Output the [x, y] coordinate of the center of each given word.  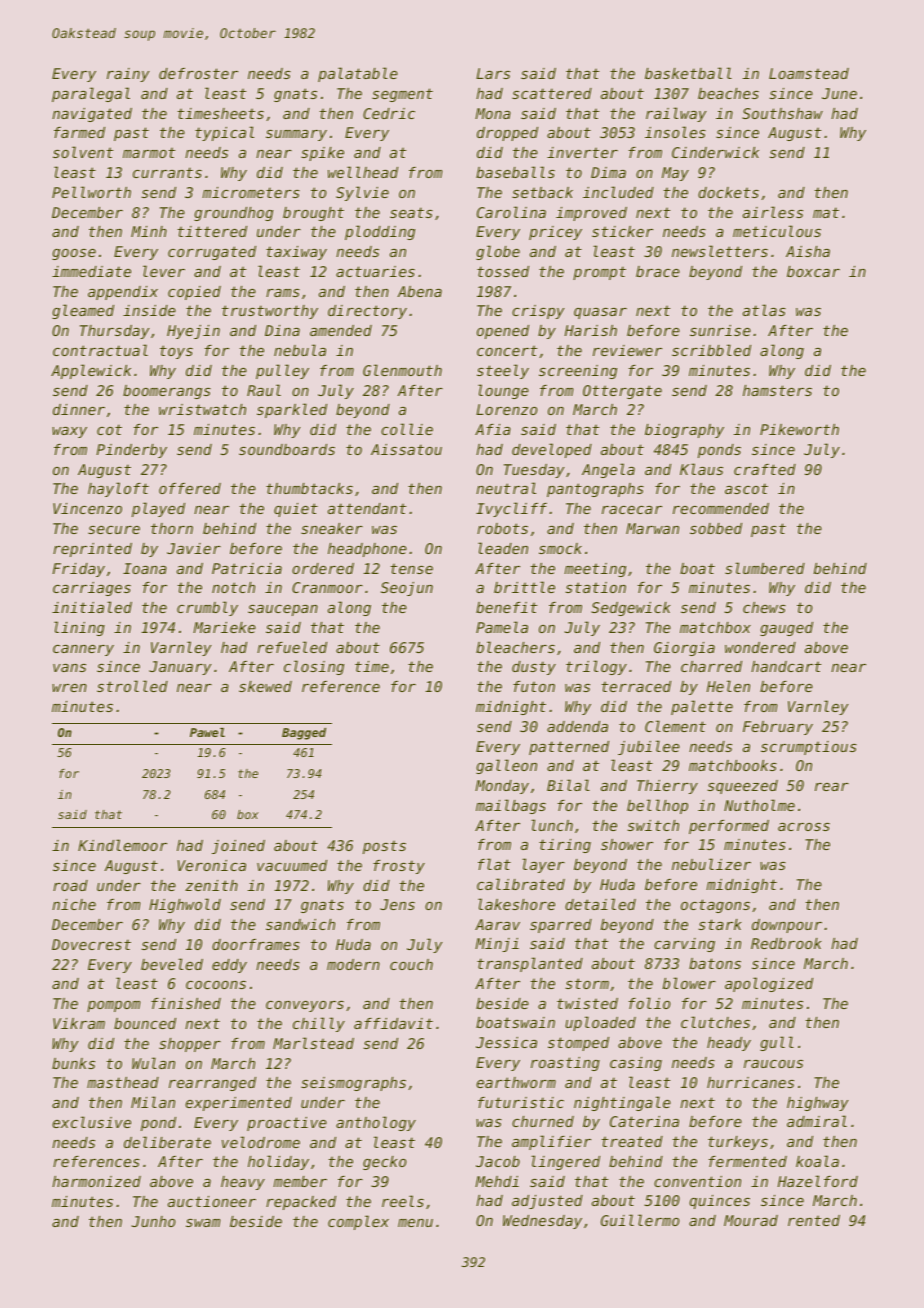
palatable [358, 74]
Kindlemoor [122, 845]
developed [552, 450]
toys [176, 352]
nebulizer [711, 864]
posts [384, 847]
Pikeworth [799, 429]
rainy [128, 75]
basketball [688, 73]
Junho [153, 1221]
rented [814, 1220]
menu [415, 1223]
